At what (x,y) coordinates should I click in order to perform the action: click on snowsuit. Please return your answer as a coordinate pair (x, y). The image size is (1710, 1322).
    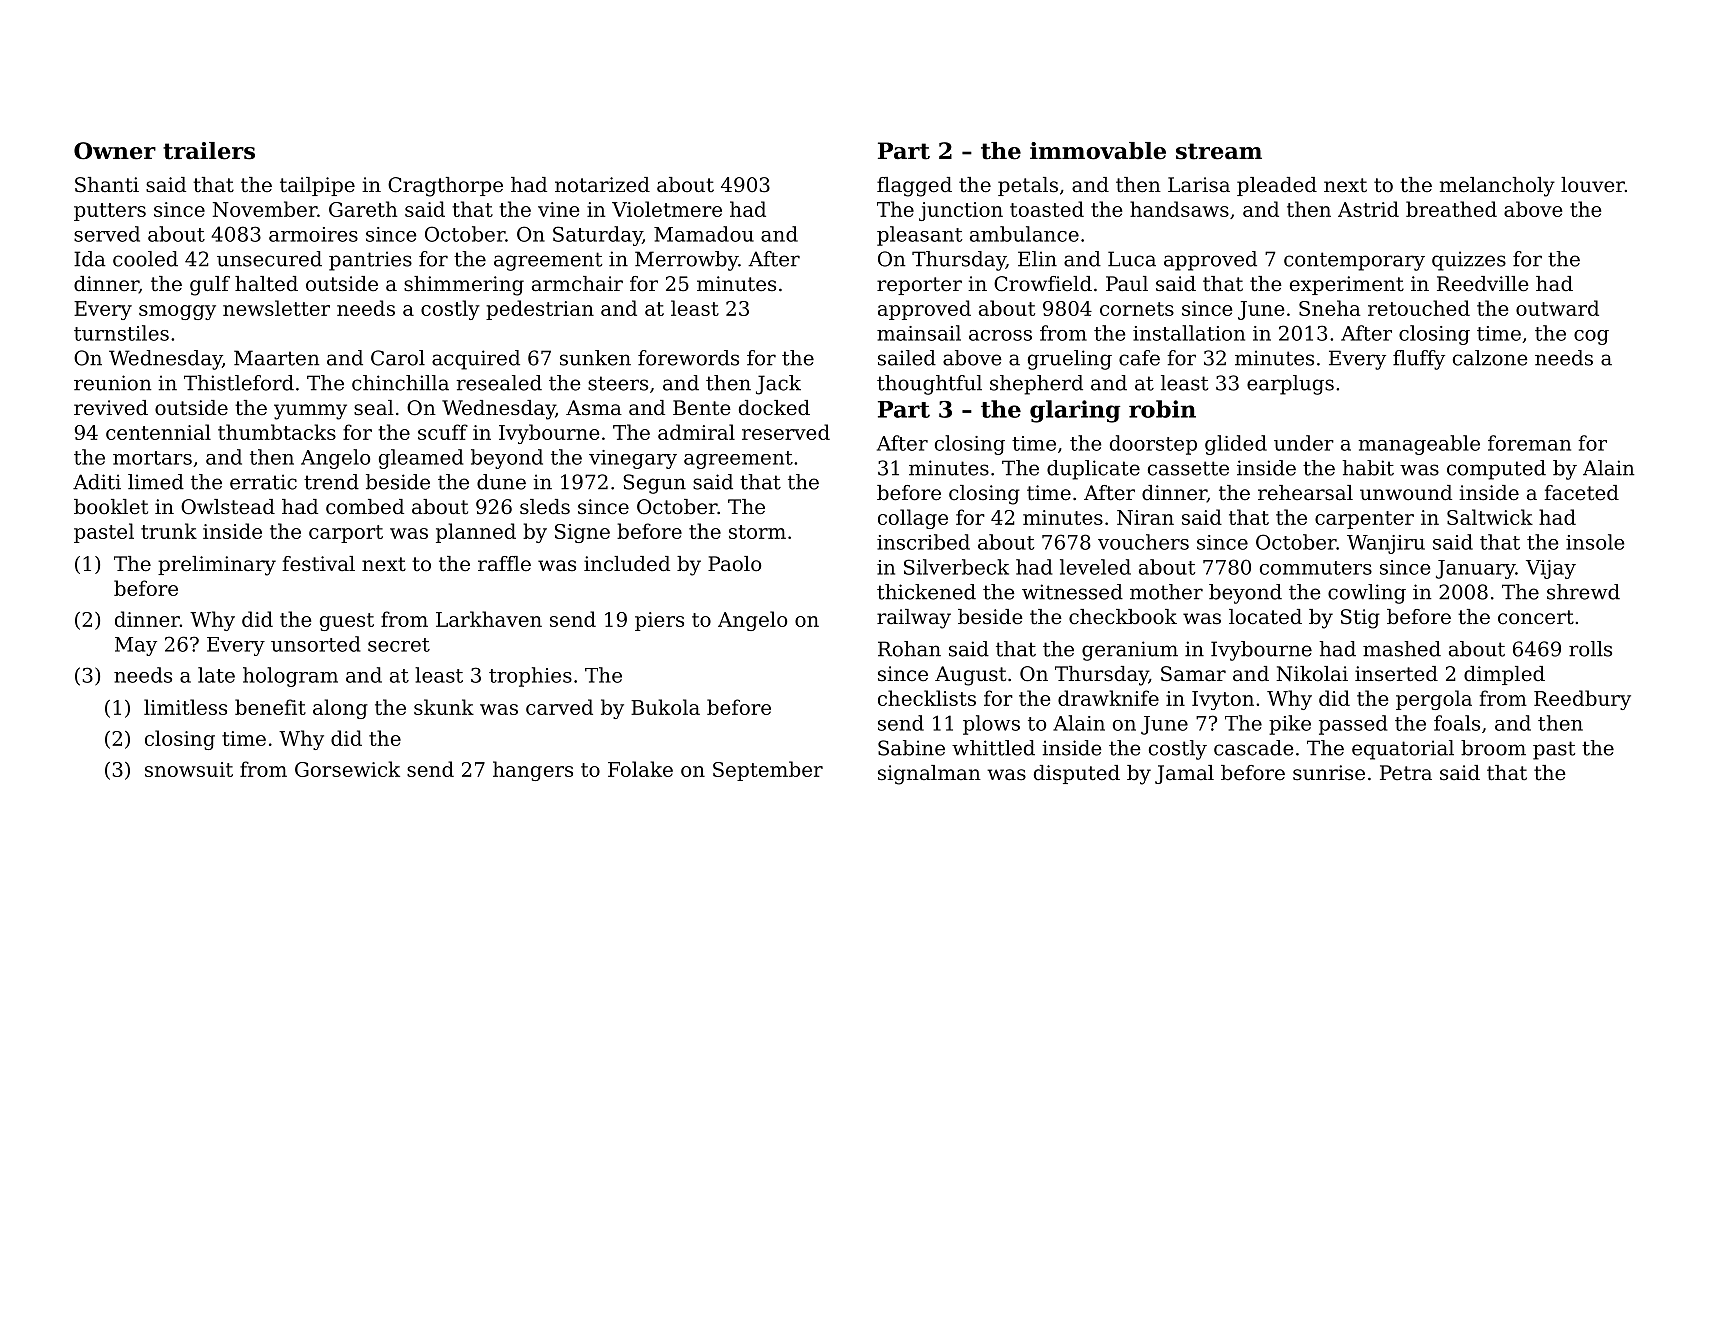
    Looking at the image, I should click on (189, 769).
